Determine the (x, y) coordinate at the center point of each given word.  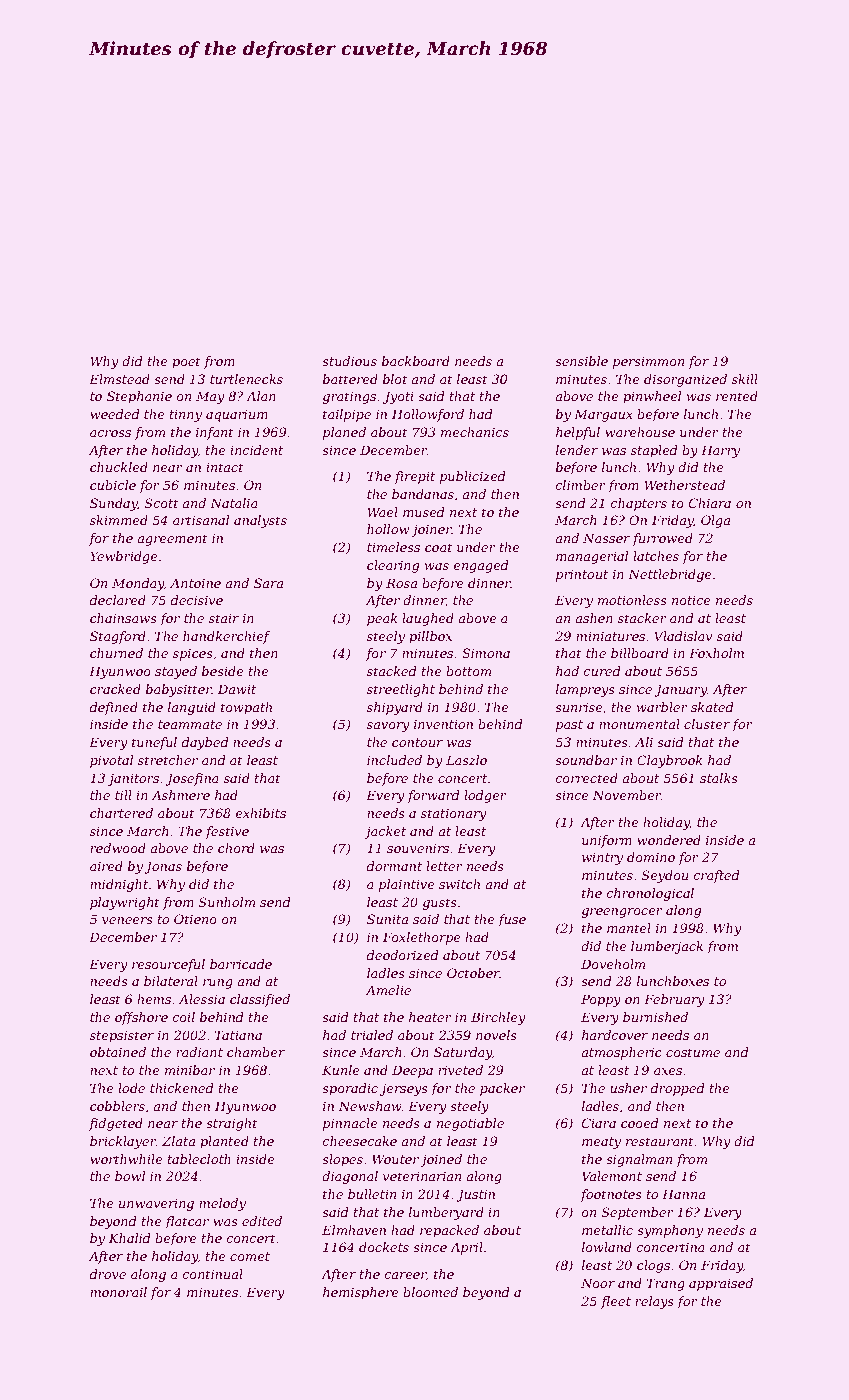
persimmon (648, 362)
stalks (719, 778)
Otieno (195, 919)
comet (250, 1256)
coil (184, 1017)
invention (443, 724)
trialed (372, 1035)
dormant (394, 866)
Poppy (601, 1000)
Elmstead (119, 379)
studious (349, 361)
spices (193, 654)
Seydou (665, 876)
